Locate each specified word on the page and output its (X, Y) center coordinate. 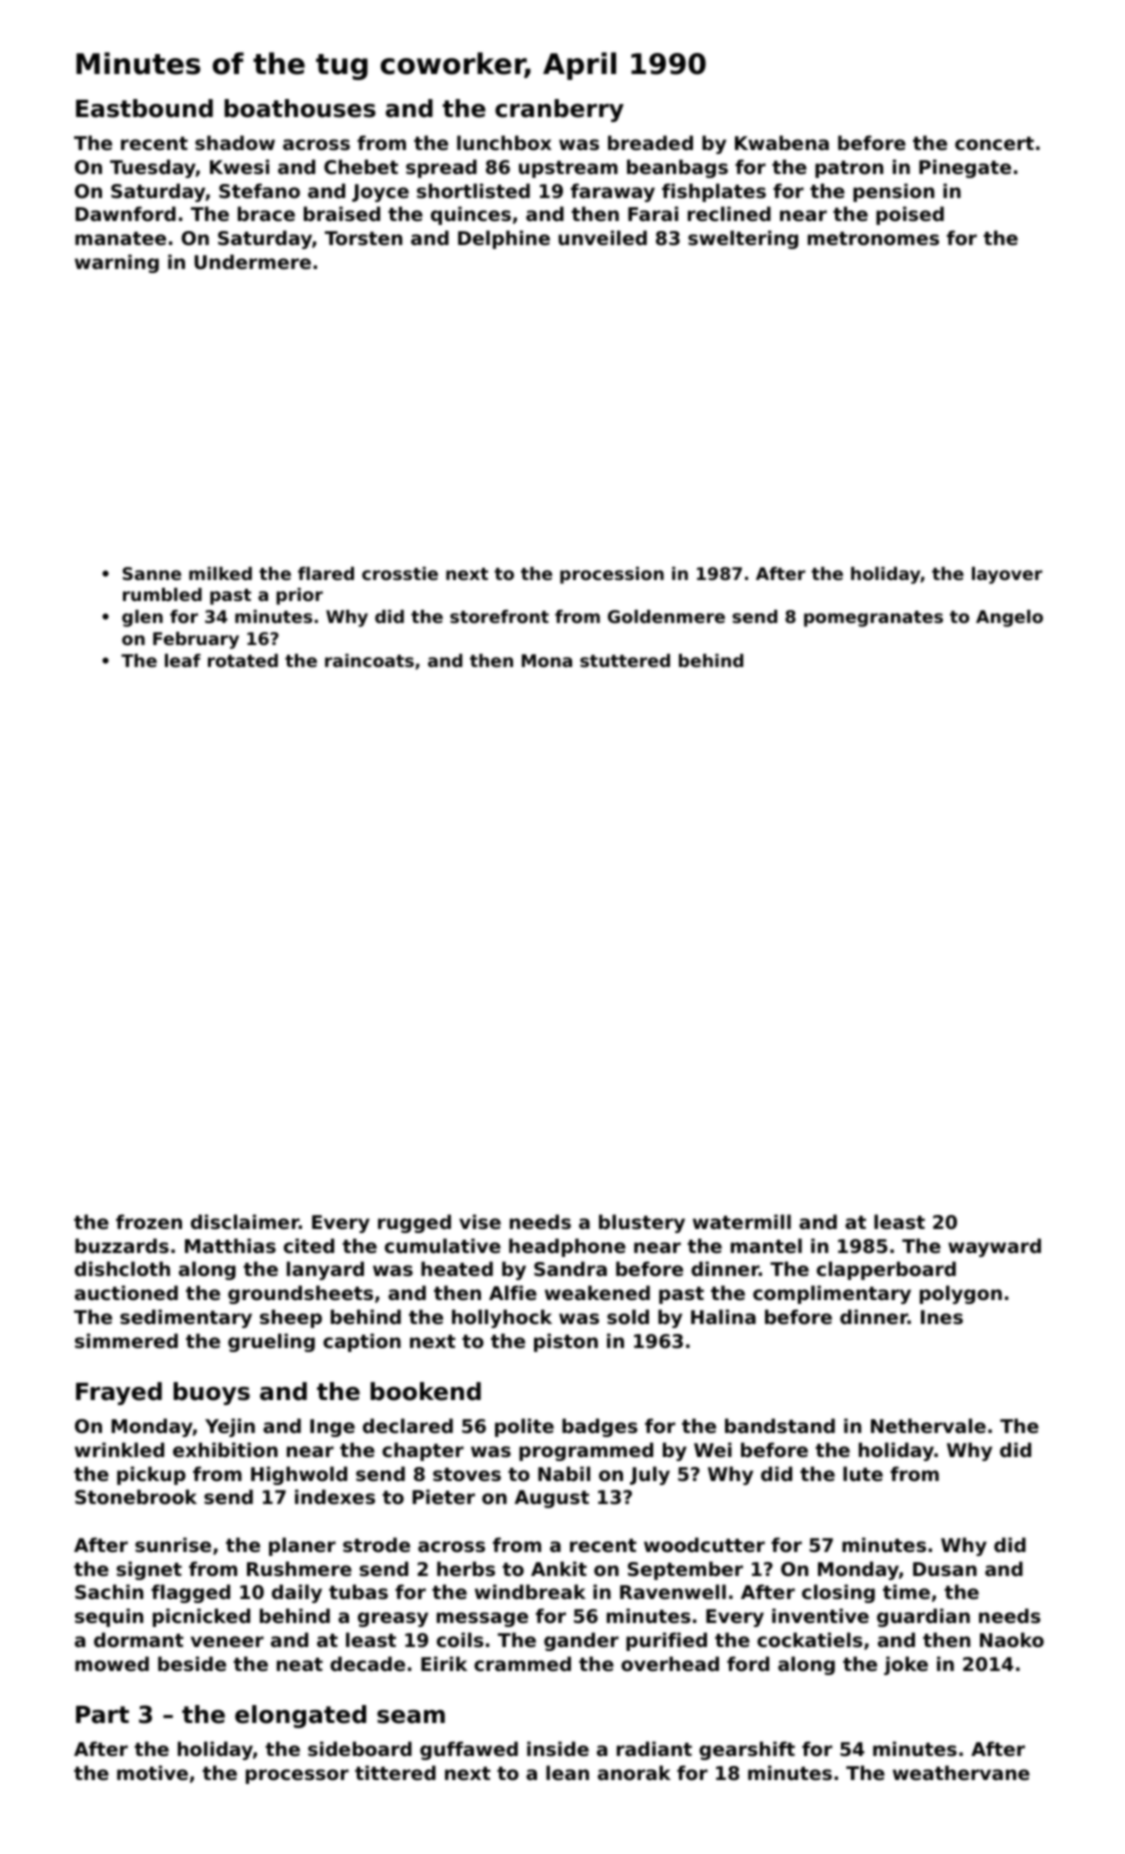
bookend (425, 1391)
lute (863, 1473)
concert (994, 143)
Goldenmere (666, 616)
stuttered (625, 660)
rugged (414, 1223)
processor (297, 1776)
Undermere (252, 261)
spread (441, 168)
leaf (183, 660)
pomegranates (873, 619)
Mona (547, 660)
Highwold (299, 1475)
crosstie (400, 573)
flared (326, 573)
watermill (742, 1221)
